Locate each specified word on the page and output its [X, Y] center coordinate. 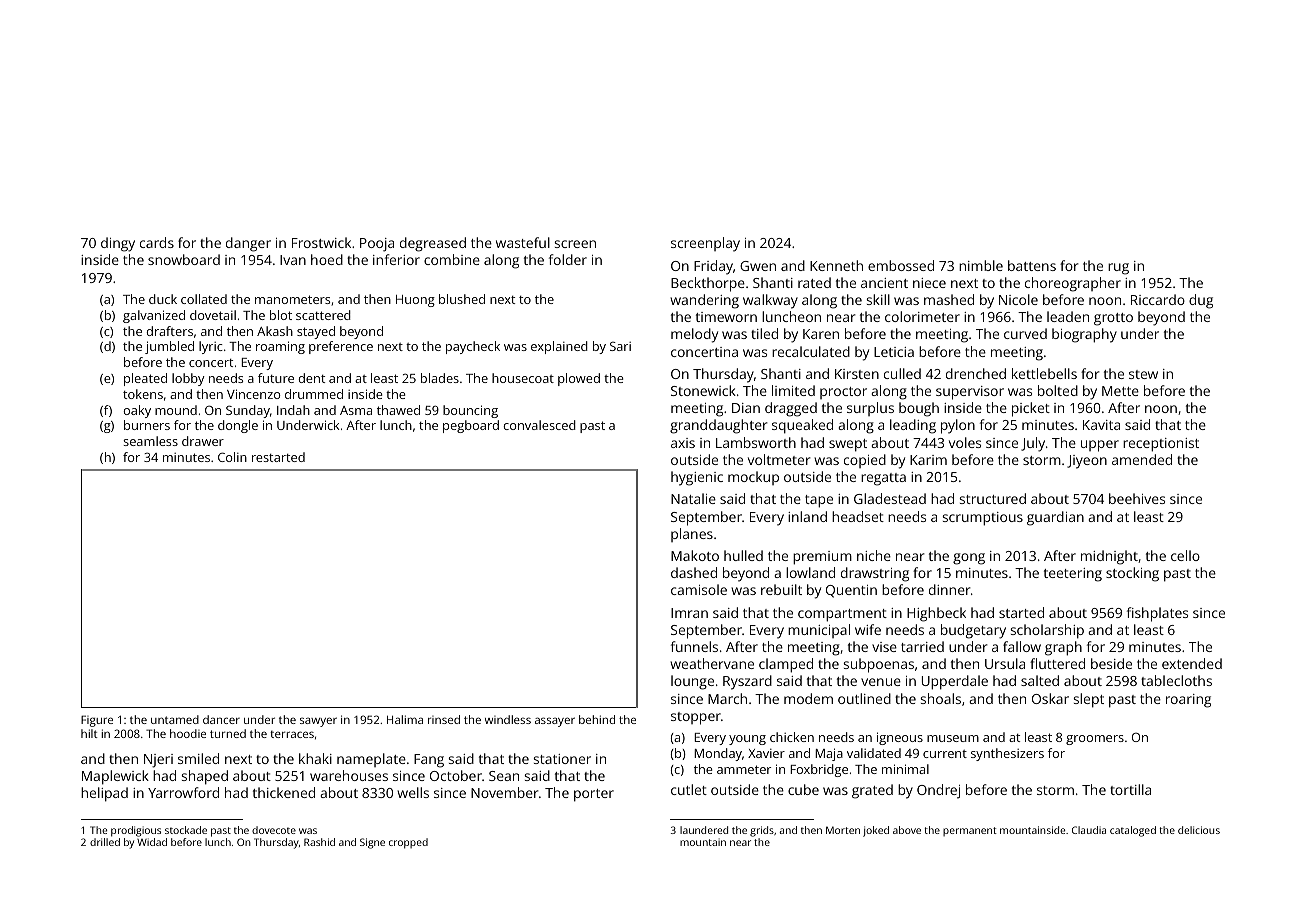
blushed [462, 299]
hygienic [697, 478]
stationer [562, 759]
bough [919, 409]
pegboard [471, 426]
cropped [408, 843]
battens [1032, 265]
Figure [97, 721]
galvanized [154, 316]
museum [953, 738]
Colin [232, 457]
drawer [203, 441]
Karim [928, 460]
